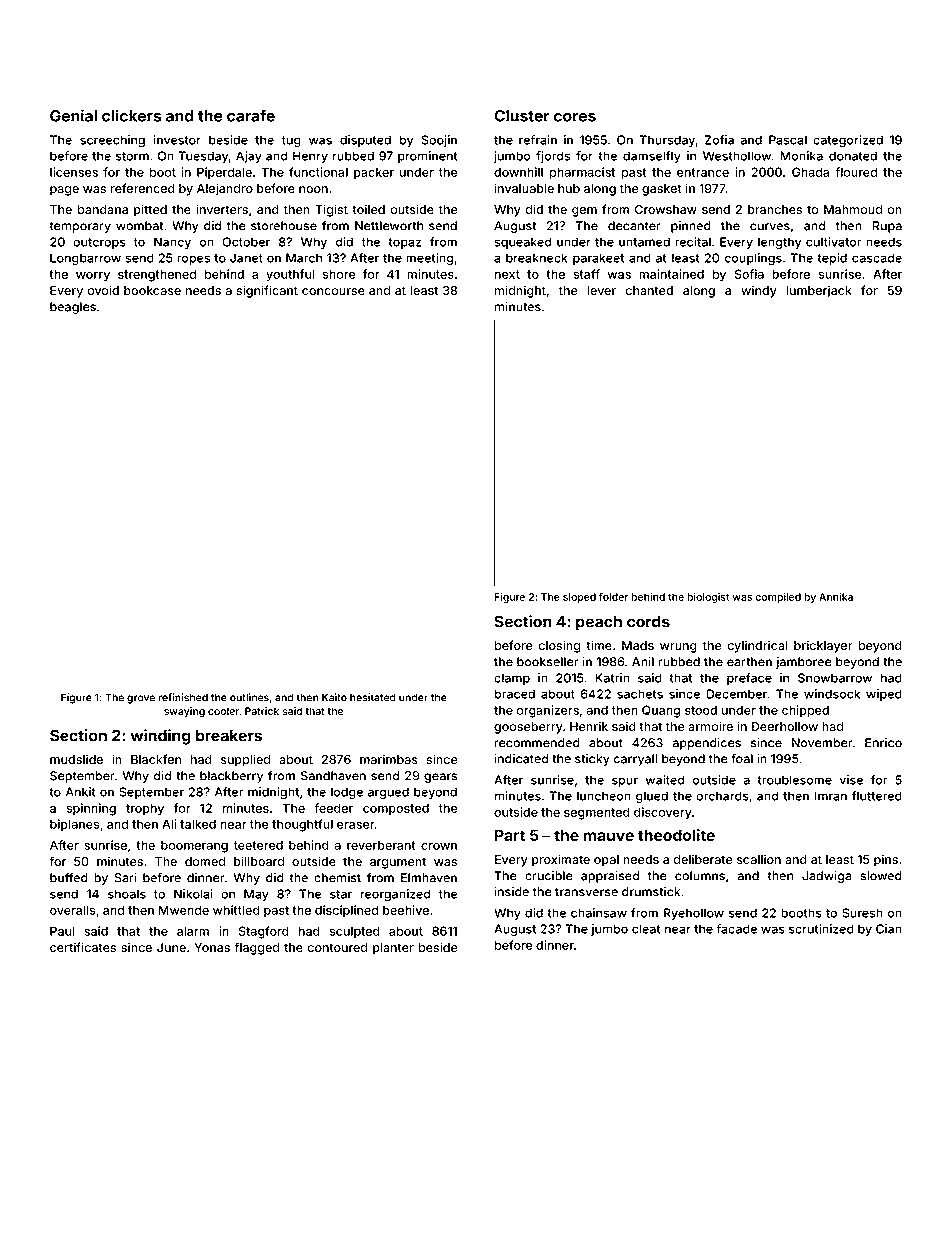  Describe the element at coordinates (131, 115) in the document. I see `clickers` at that location.
